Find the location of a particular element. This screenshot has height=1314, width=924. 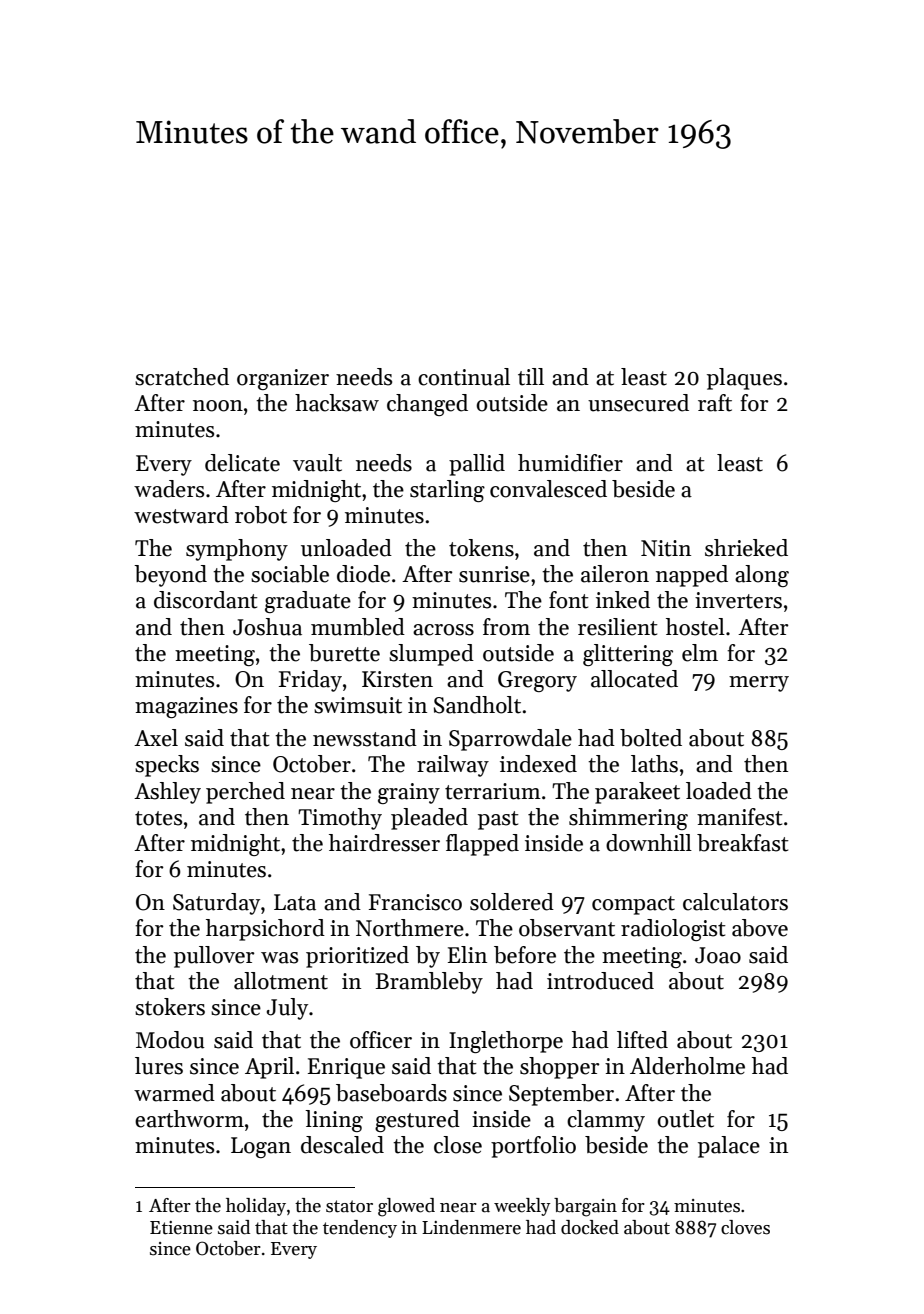

palace is located at coordinates (729, 1147).
